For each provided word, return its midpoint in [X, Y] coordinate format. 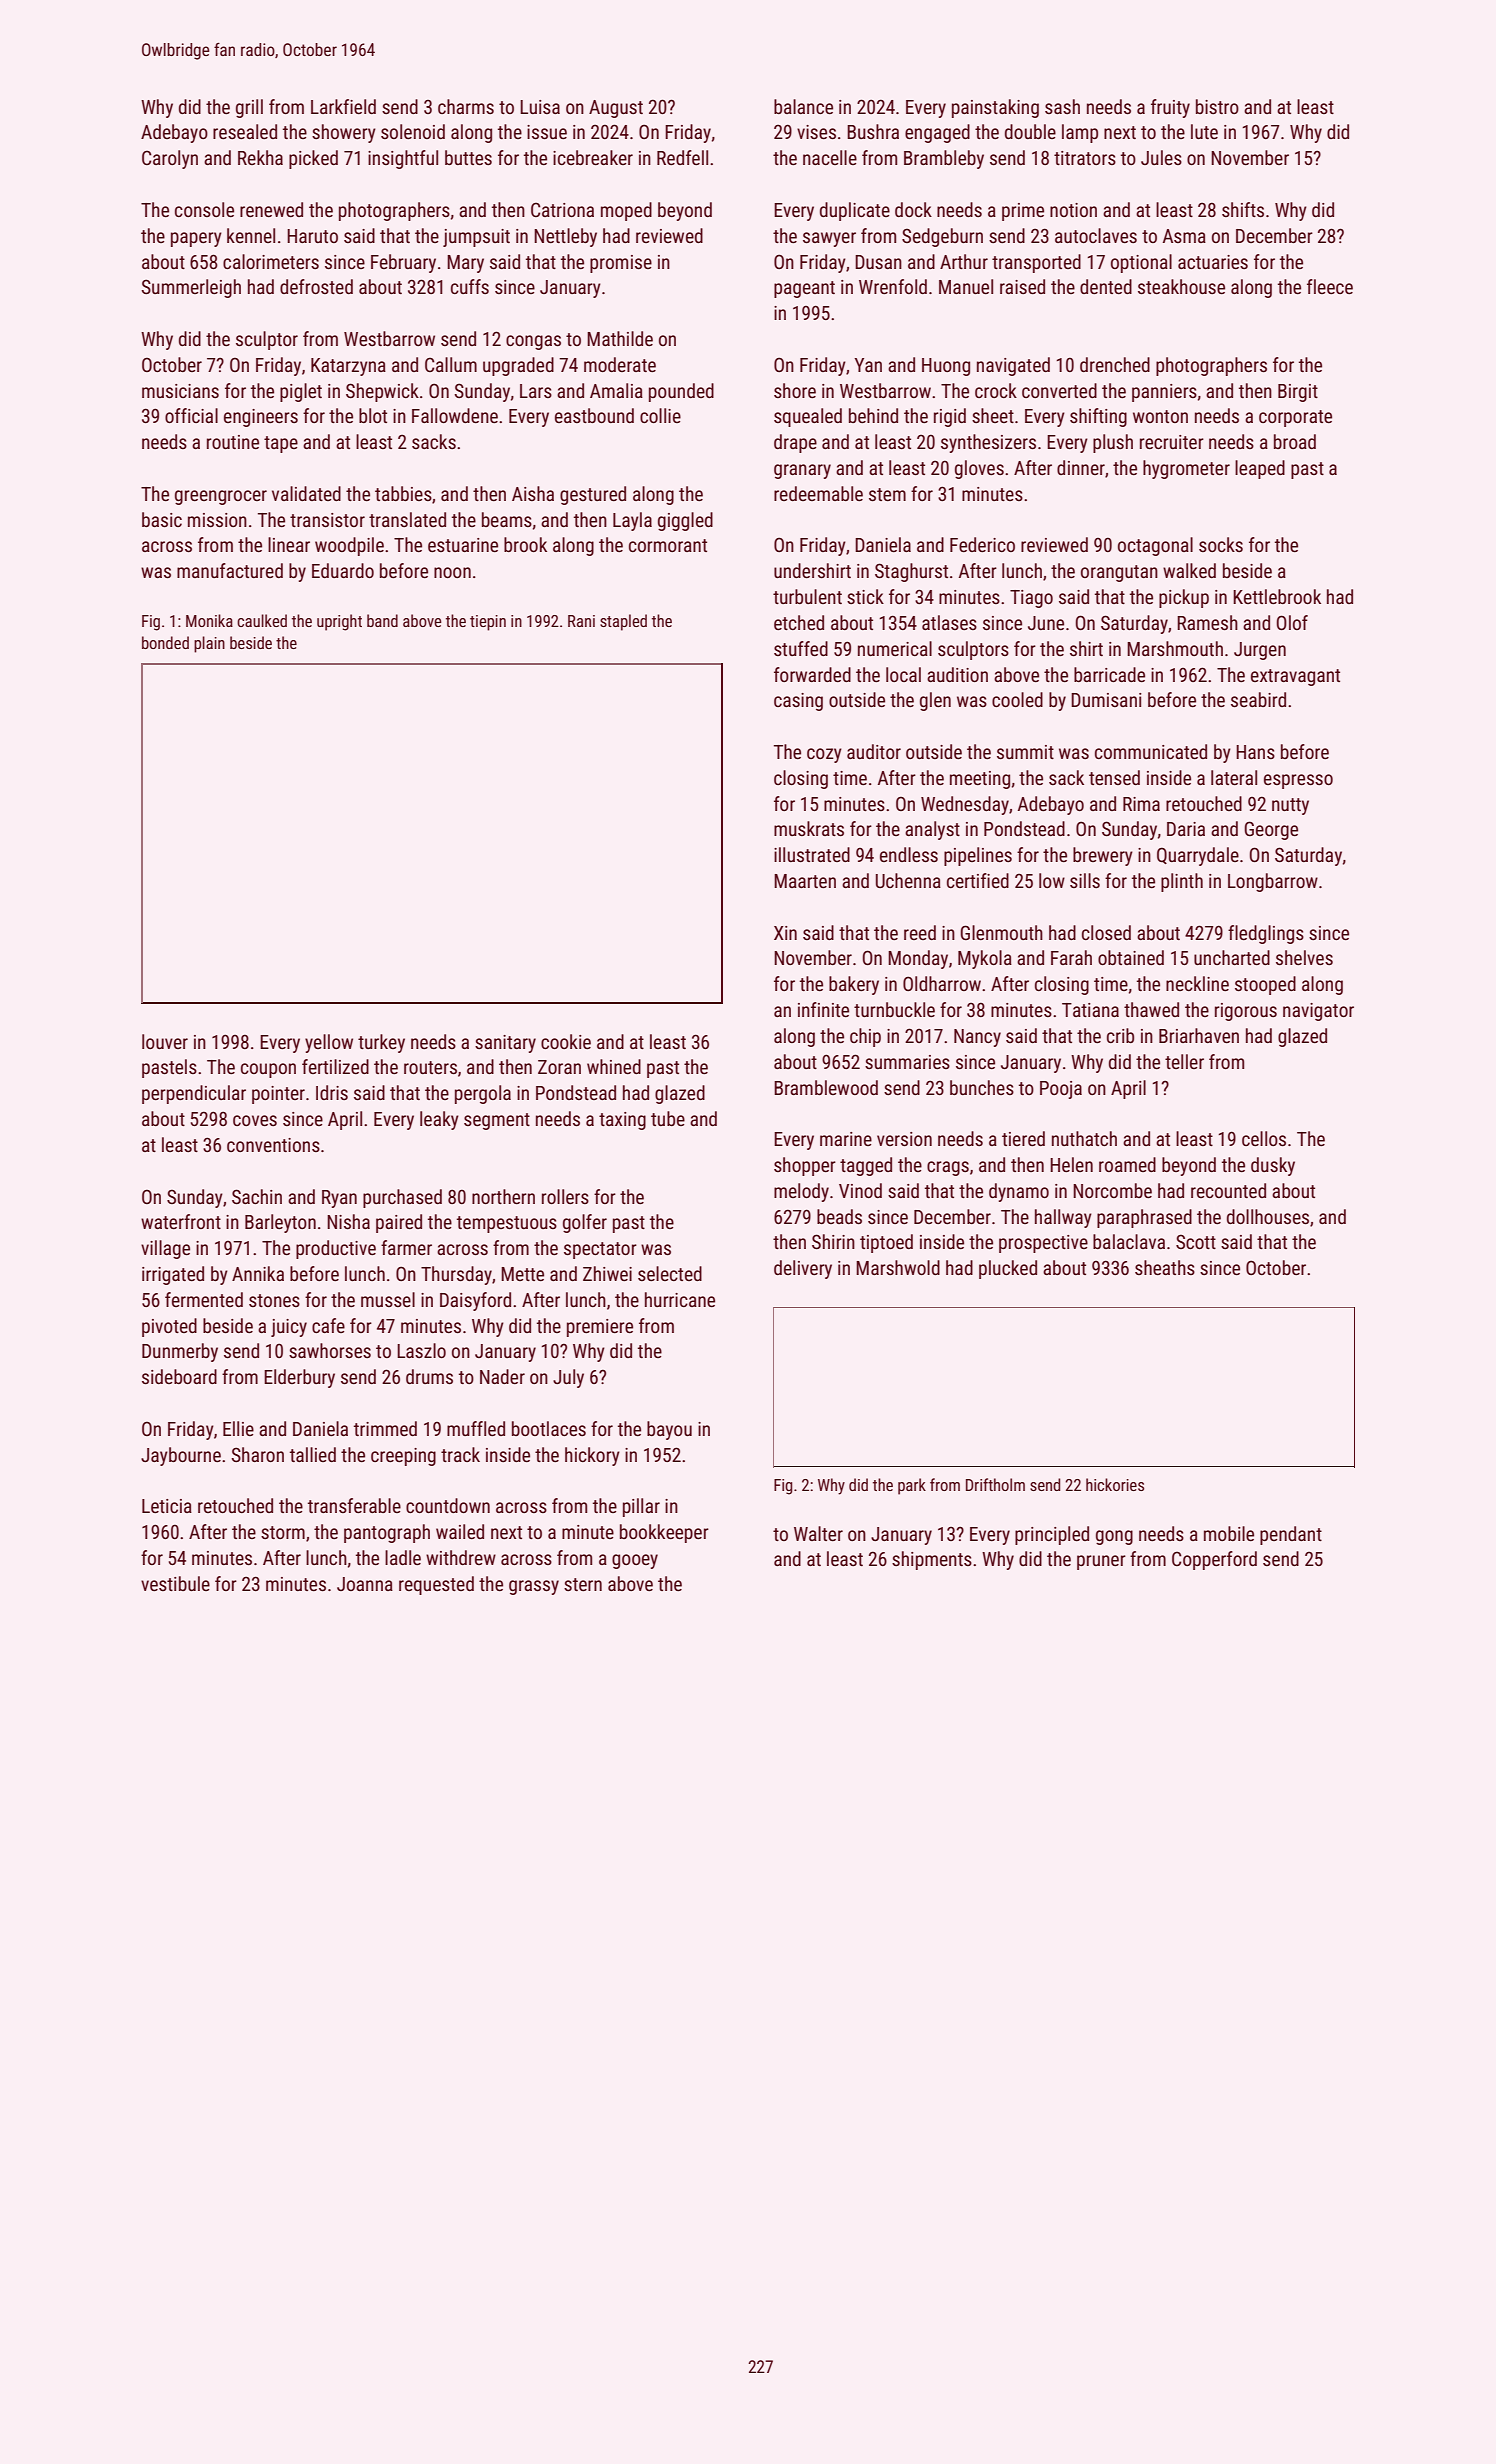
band [382, 620]
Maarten [805, 881]
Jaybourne [181, 1456]
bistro [1217, 106]
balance [803, 106]
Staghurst [911, 572]
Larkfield [343, 106]
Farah [1071, 957]
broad [1295, 441]
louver [165, 1041]
